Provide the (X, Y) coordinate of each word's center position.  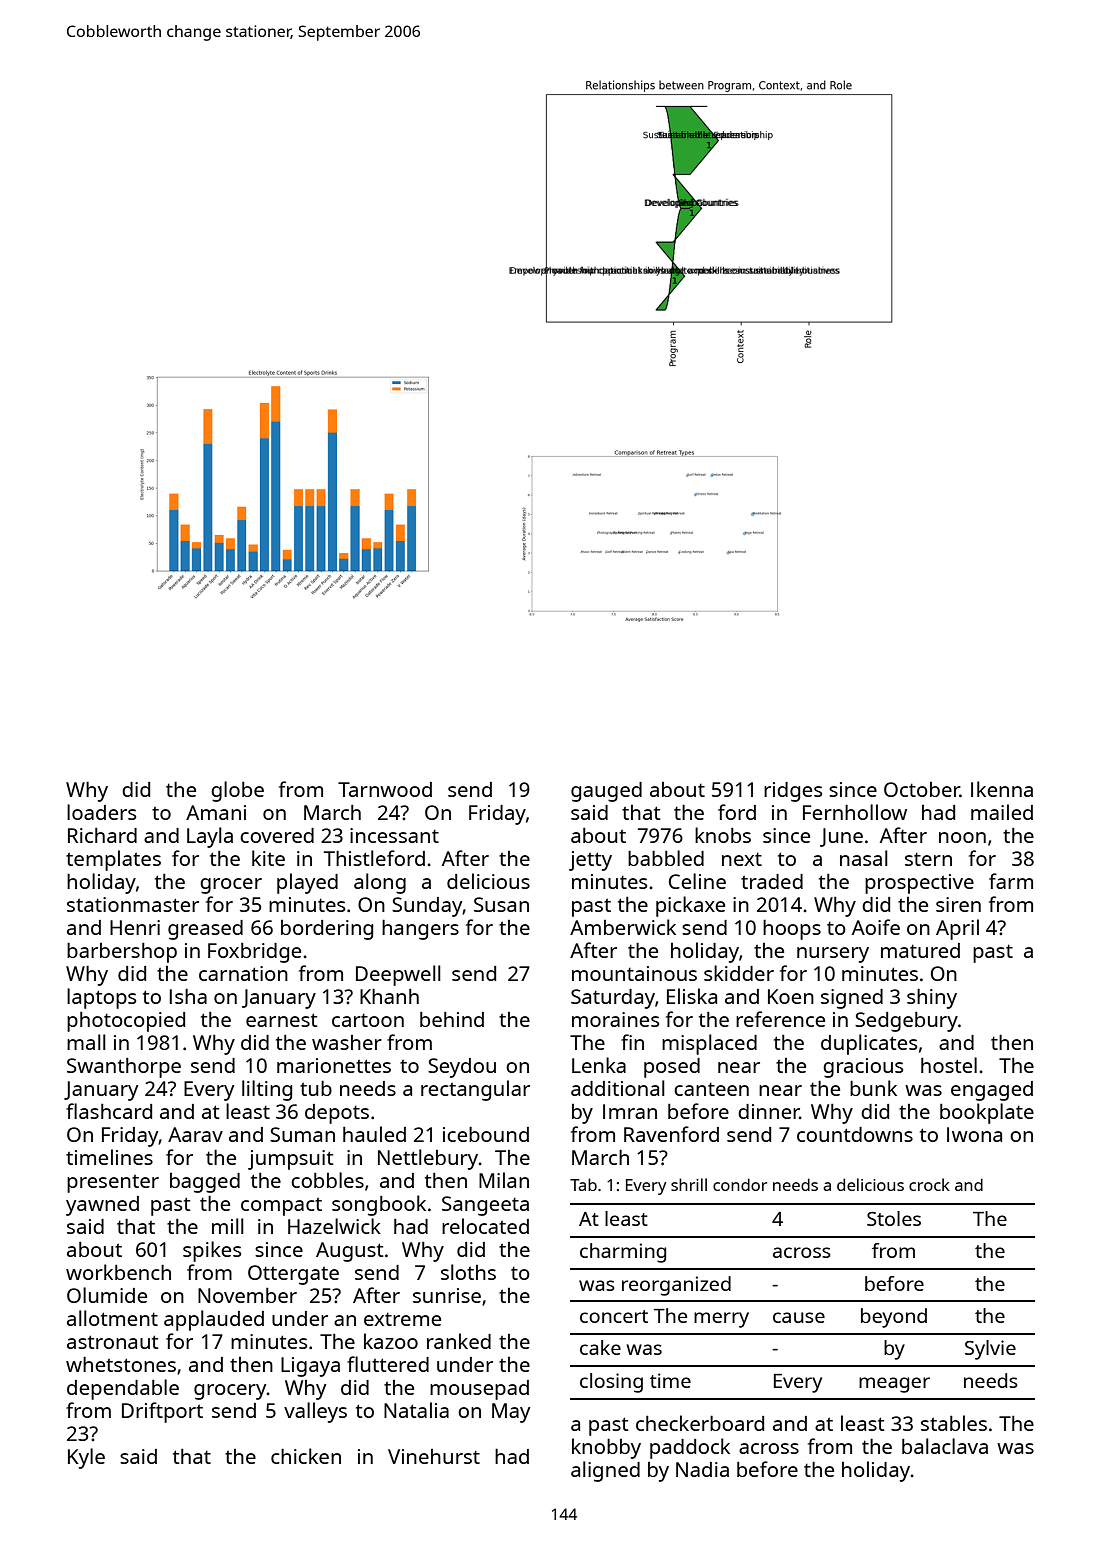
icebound (486, 1134)
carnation (243, 973)
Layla (210, 837)
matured (920, 950)
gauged (606, 792)
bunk (873, 1088)
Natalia (416, 1410)
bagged (205, 1183)
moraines (615, 1019)
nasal (864, 858)
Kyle (86, 1458)
